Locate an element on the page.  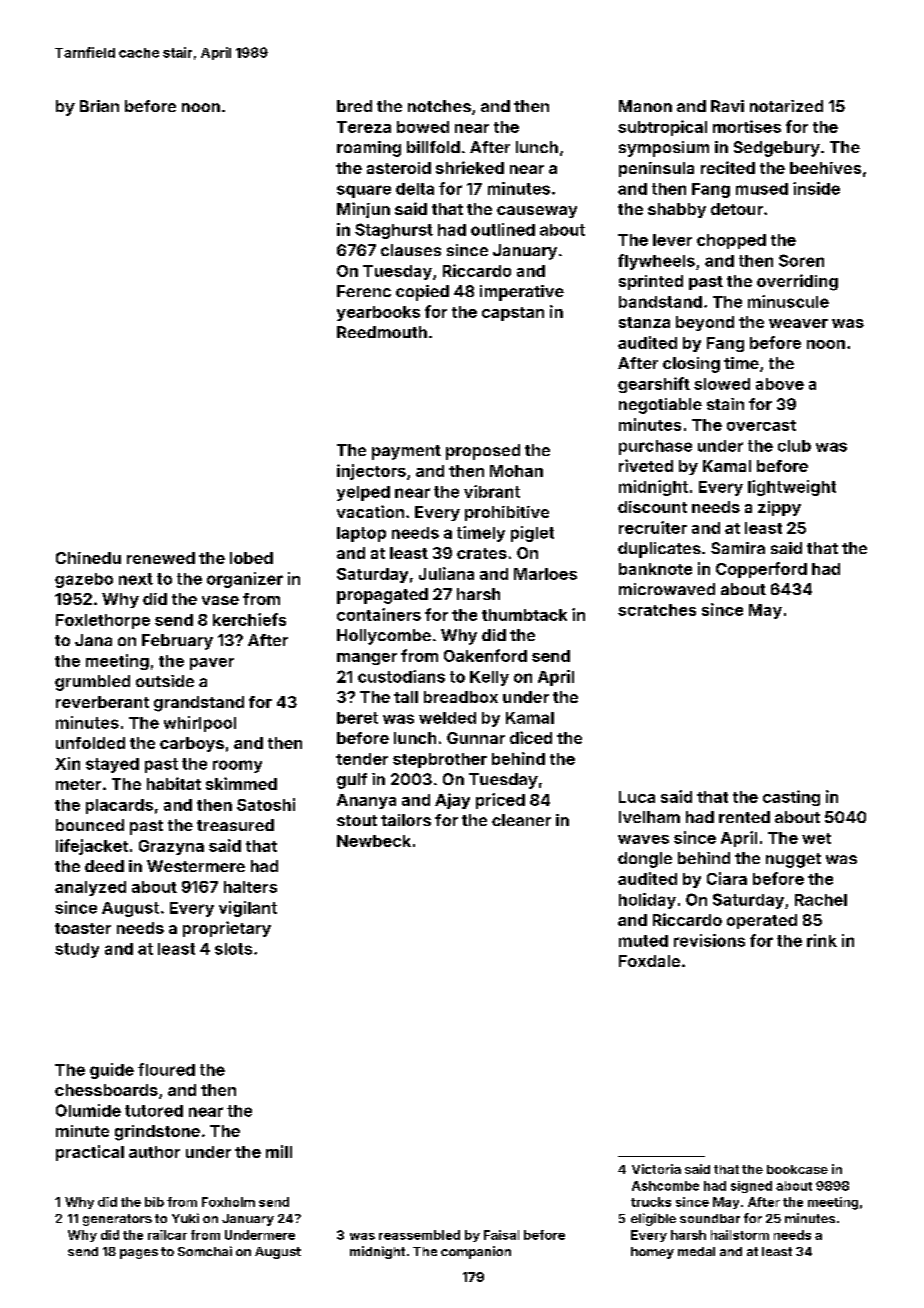
treasured is located at coordinates (235, 825).
